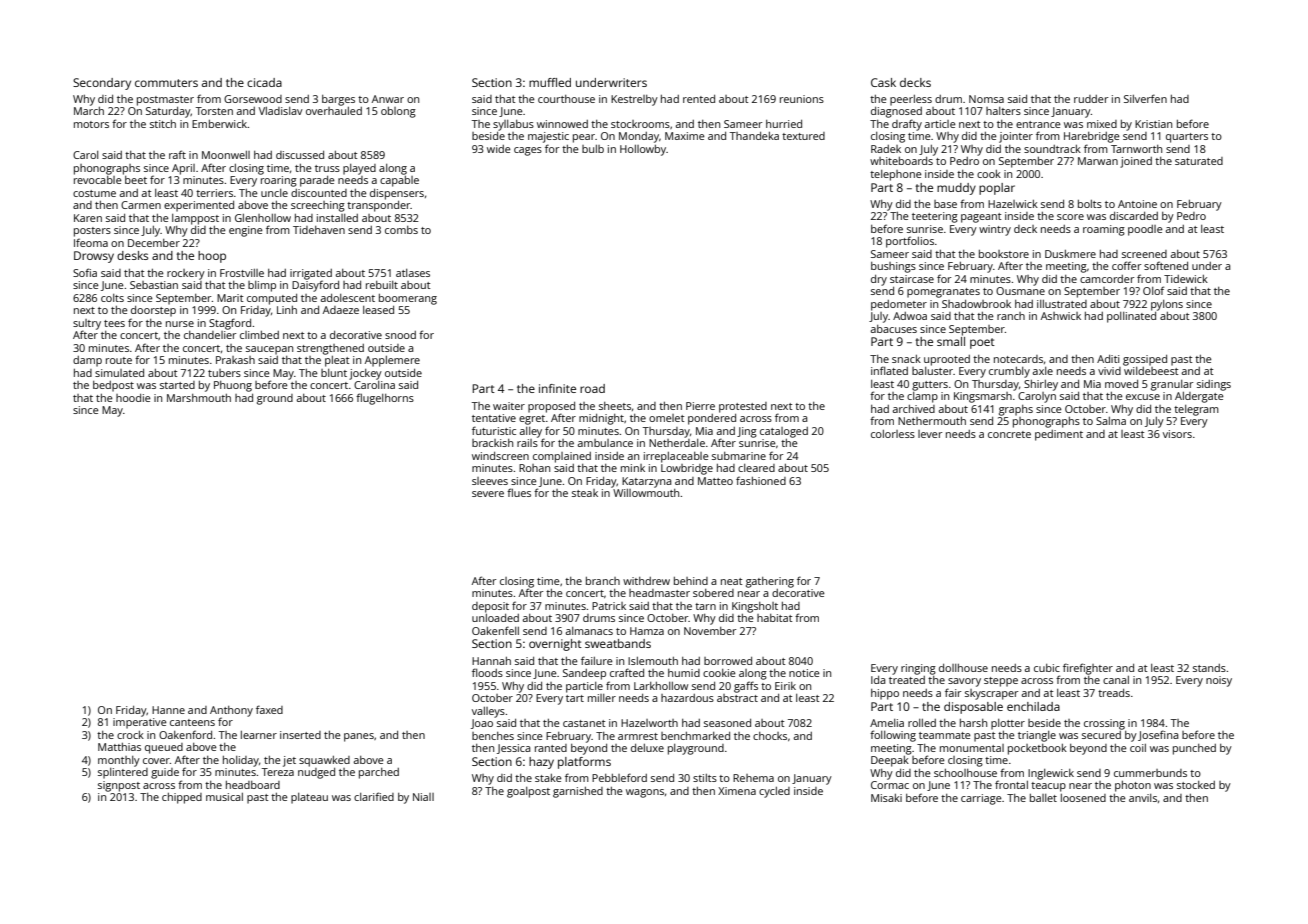 This screenshot has width=1308, height=924. Describe the element at coordinates (341, 310) in the screenshot. I see `Adaeze` at that location.
